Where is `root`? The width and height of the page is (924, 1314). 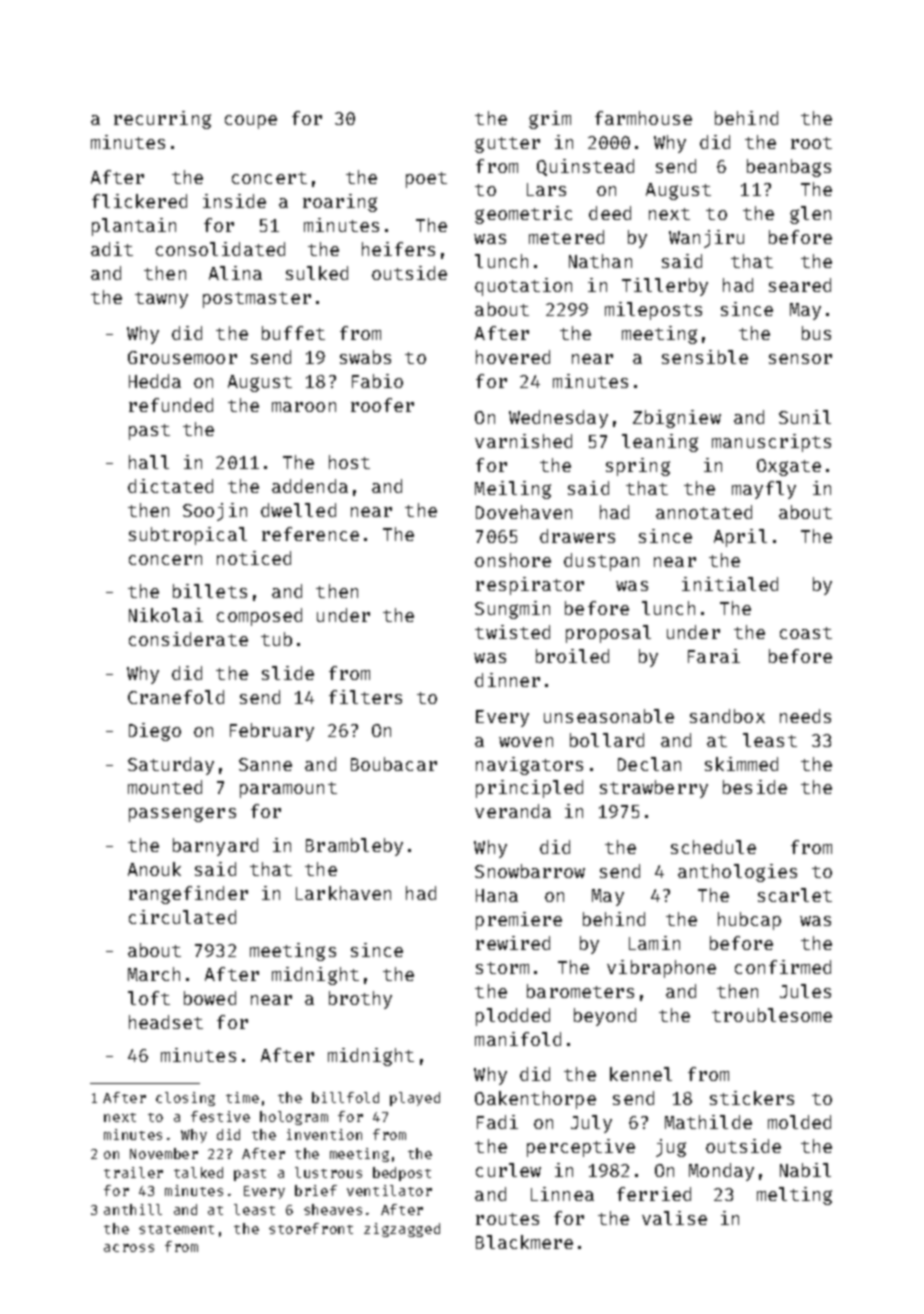 root is located at coordinates (811, 143).
